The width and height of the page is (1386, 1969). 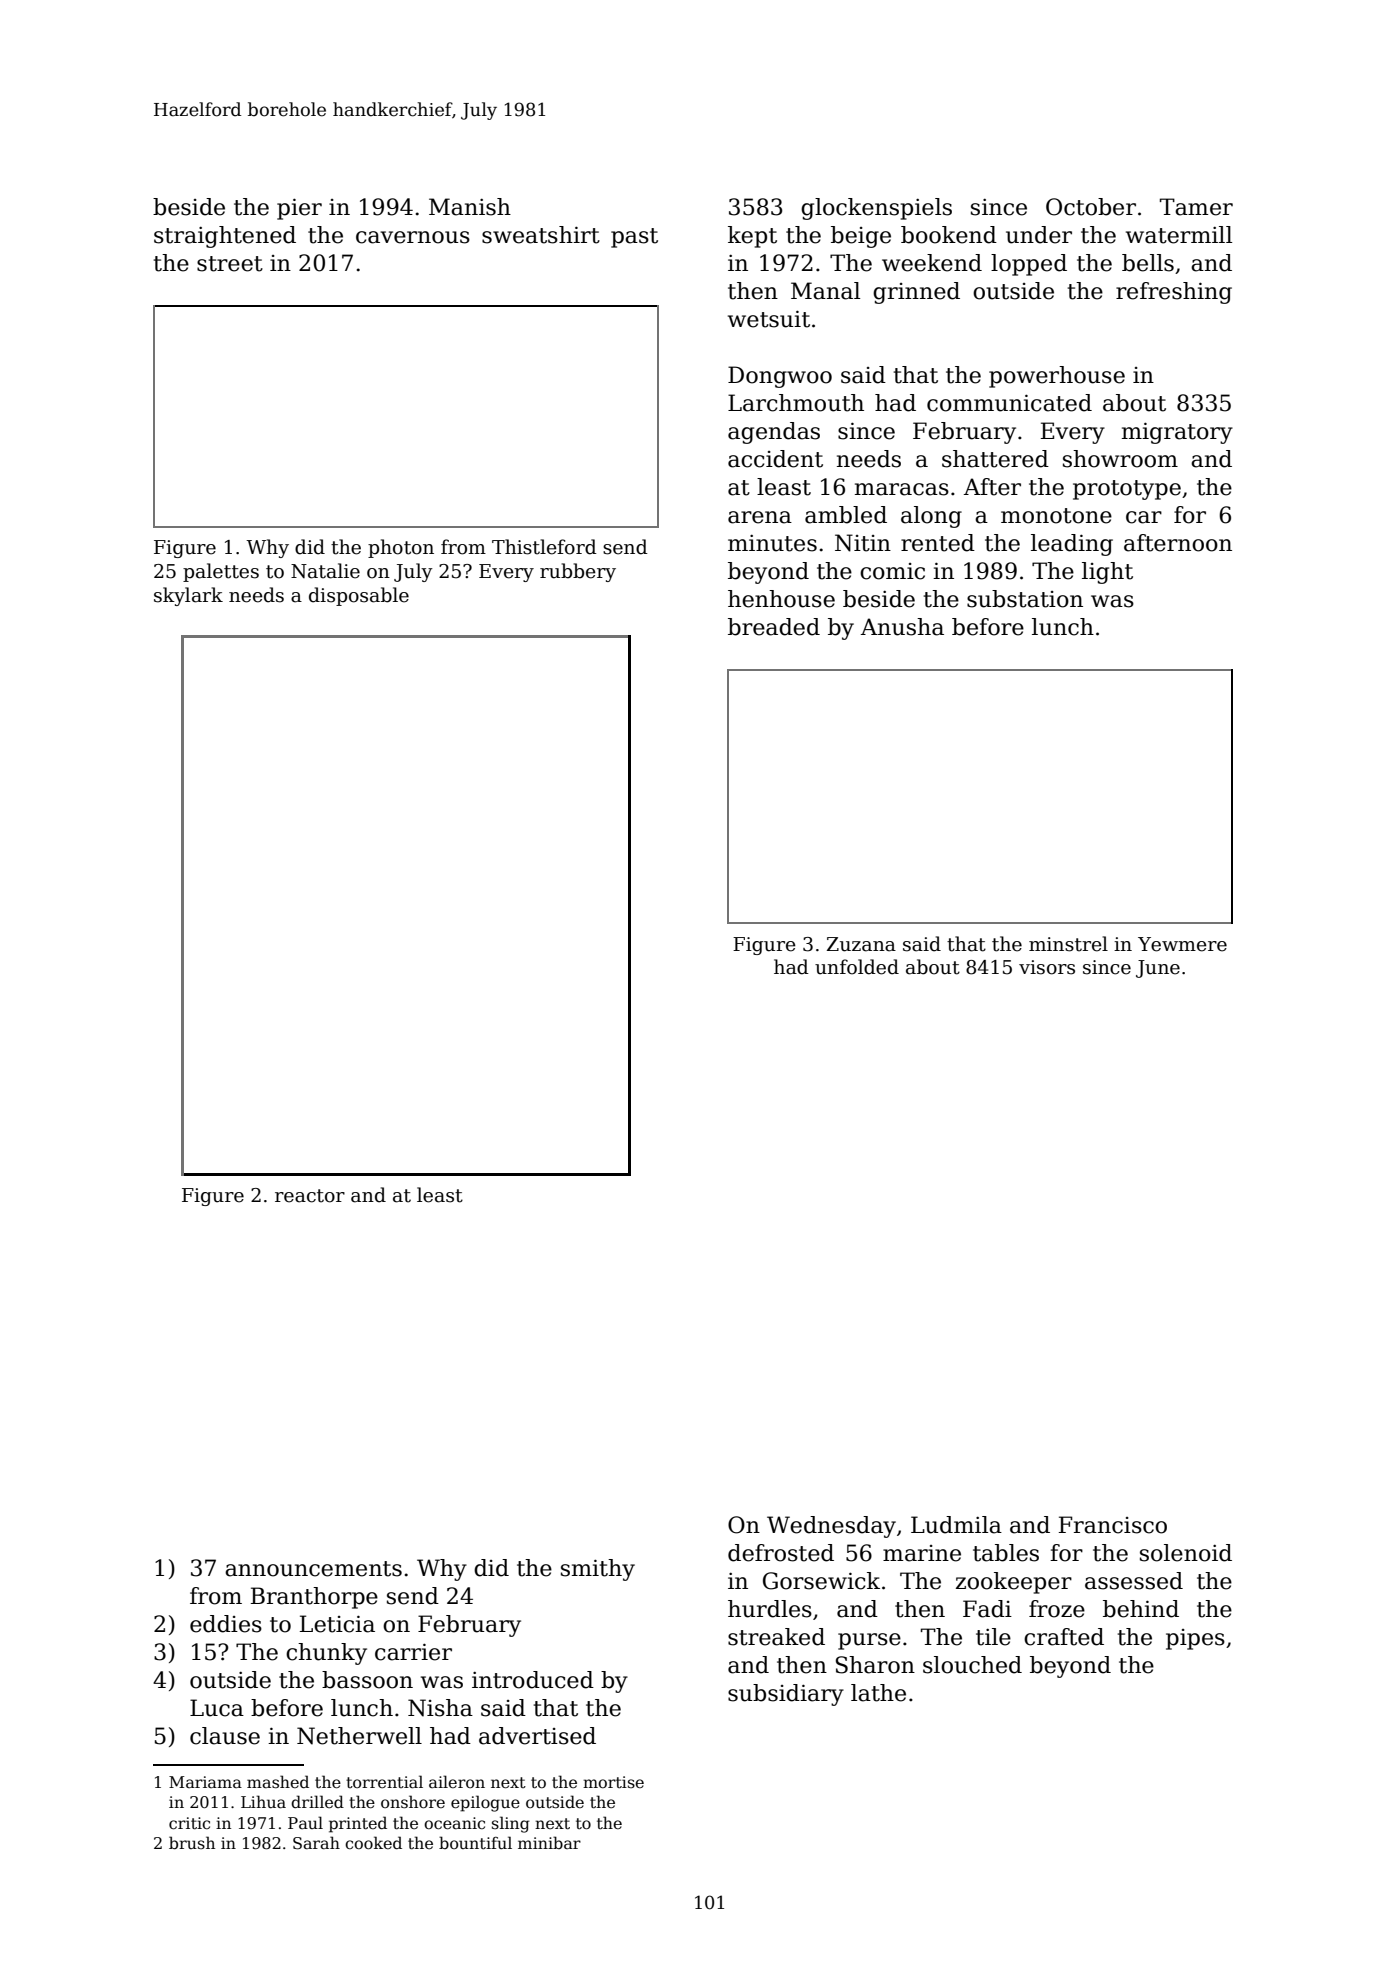 What do you see at coordinates (1039, 235) in the page?
I see `under` at bounding box center [1039, 235].
